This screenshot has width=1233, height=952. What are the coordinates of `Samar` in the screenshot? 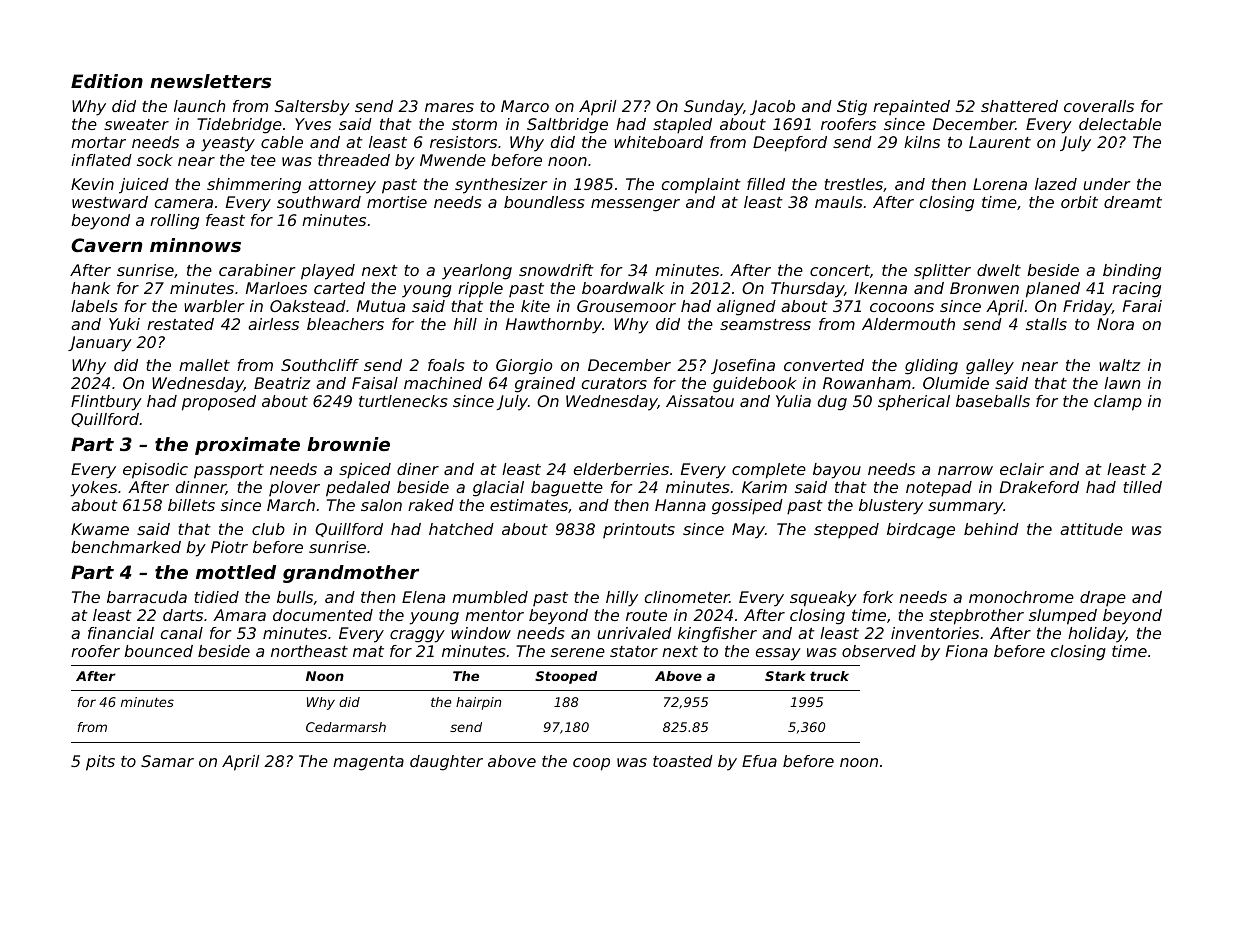 It's located at (167, 761).
